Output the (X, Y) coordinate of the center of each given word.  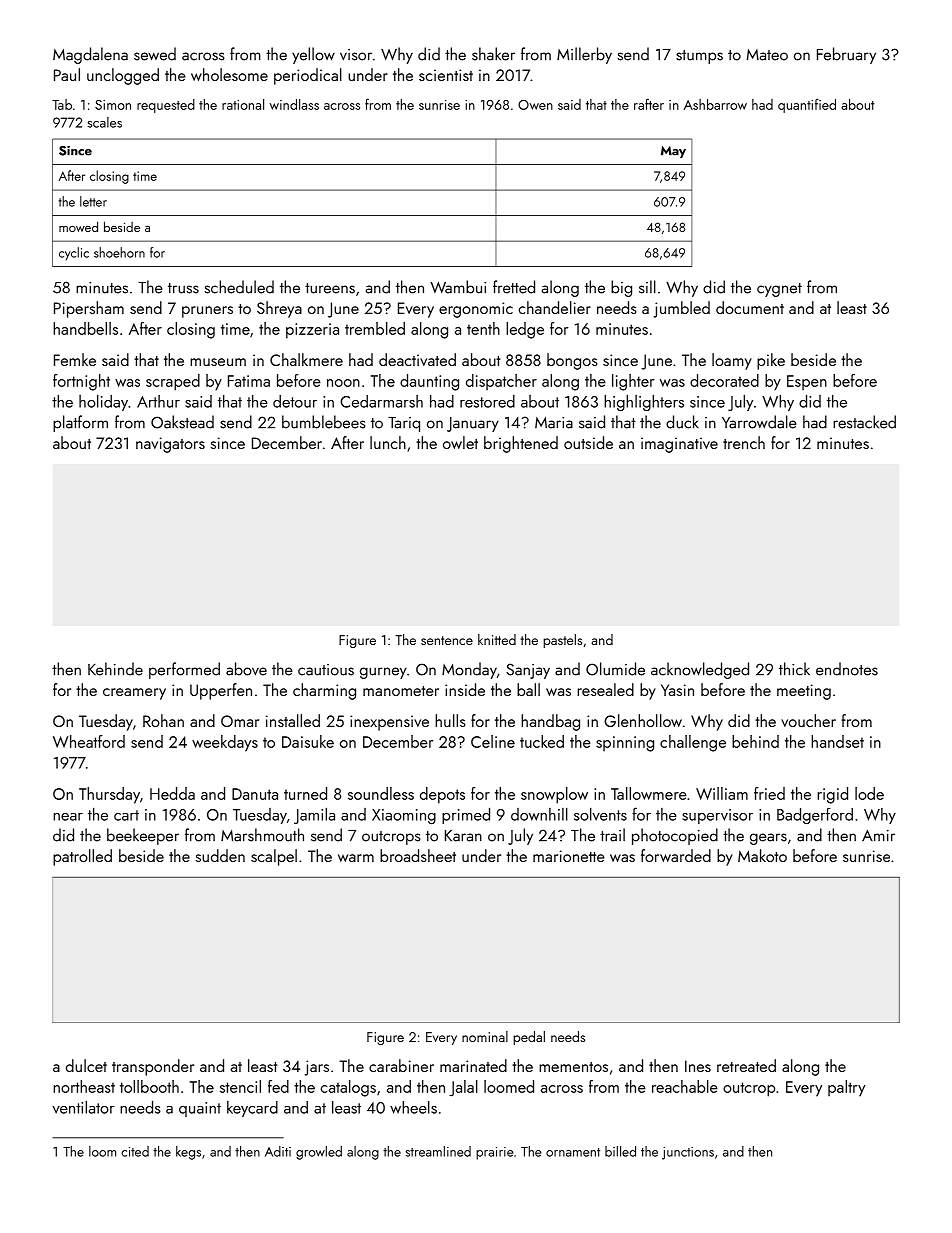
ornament (573, 1152)
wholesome (229, 74)
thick (794, 669)
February (846, 55)
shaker (493, 54)
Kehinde (115, 669)
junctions (688, 1153)
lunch (388, 442)
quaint (200, 1109)
